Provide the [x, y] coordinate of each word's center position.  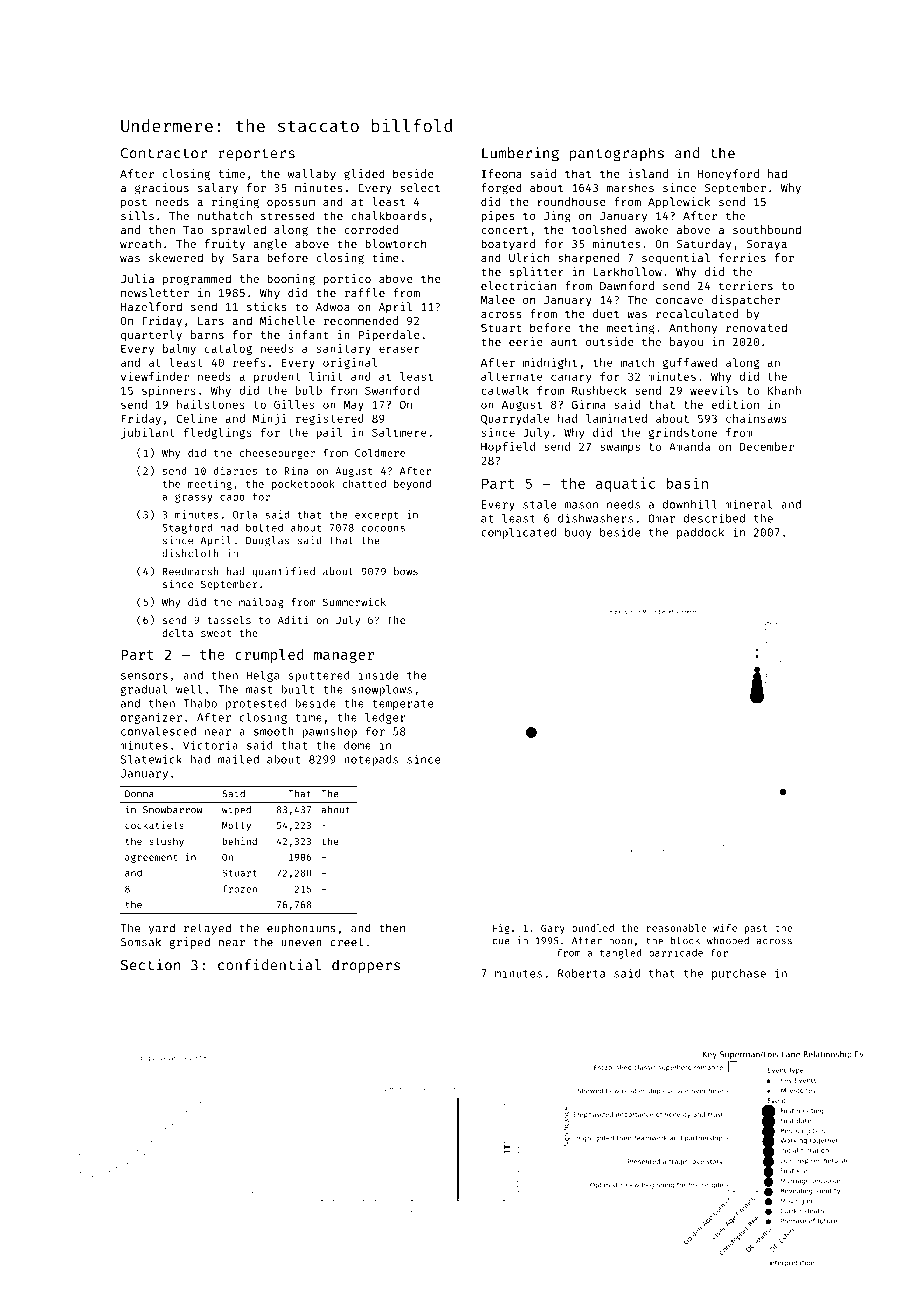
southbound [767, 229]
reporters [256, 155]
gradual [144, 690]
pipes [498, 217]
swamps [620, 448]
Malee [498, 299]
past [756, 929]
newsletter [155, 292]
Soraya [767, 245]
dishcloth [190, 553]
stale [540, 504]
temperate [403, 705]
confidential [269, 965]
